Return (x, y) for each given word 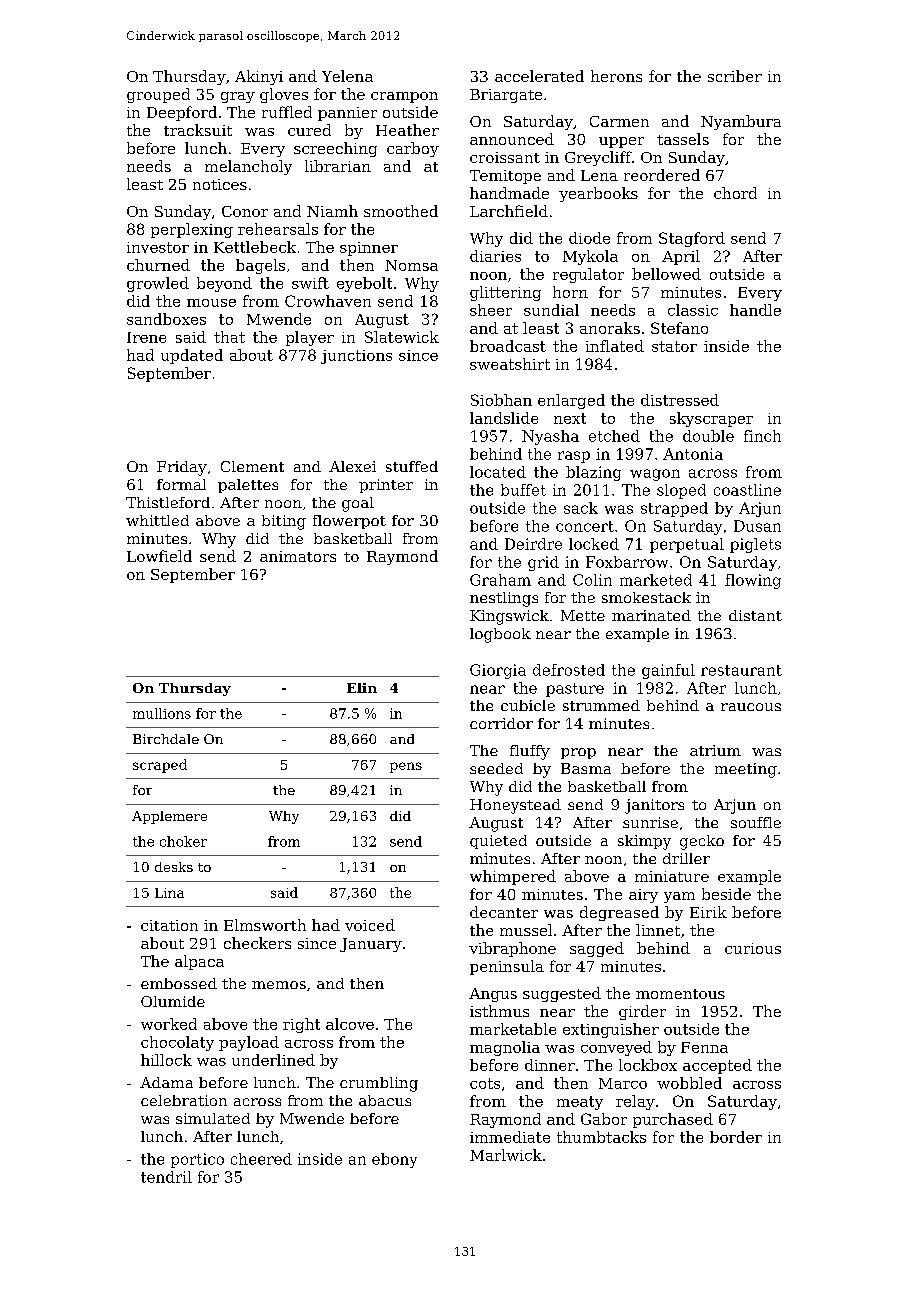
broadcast (508, 346)
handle (755, 310)
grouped (158, 95)
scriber (735, 76)
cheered (261, 1159)
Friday (182, 468)
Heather (407, 130)
